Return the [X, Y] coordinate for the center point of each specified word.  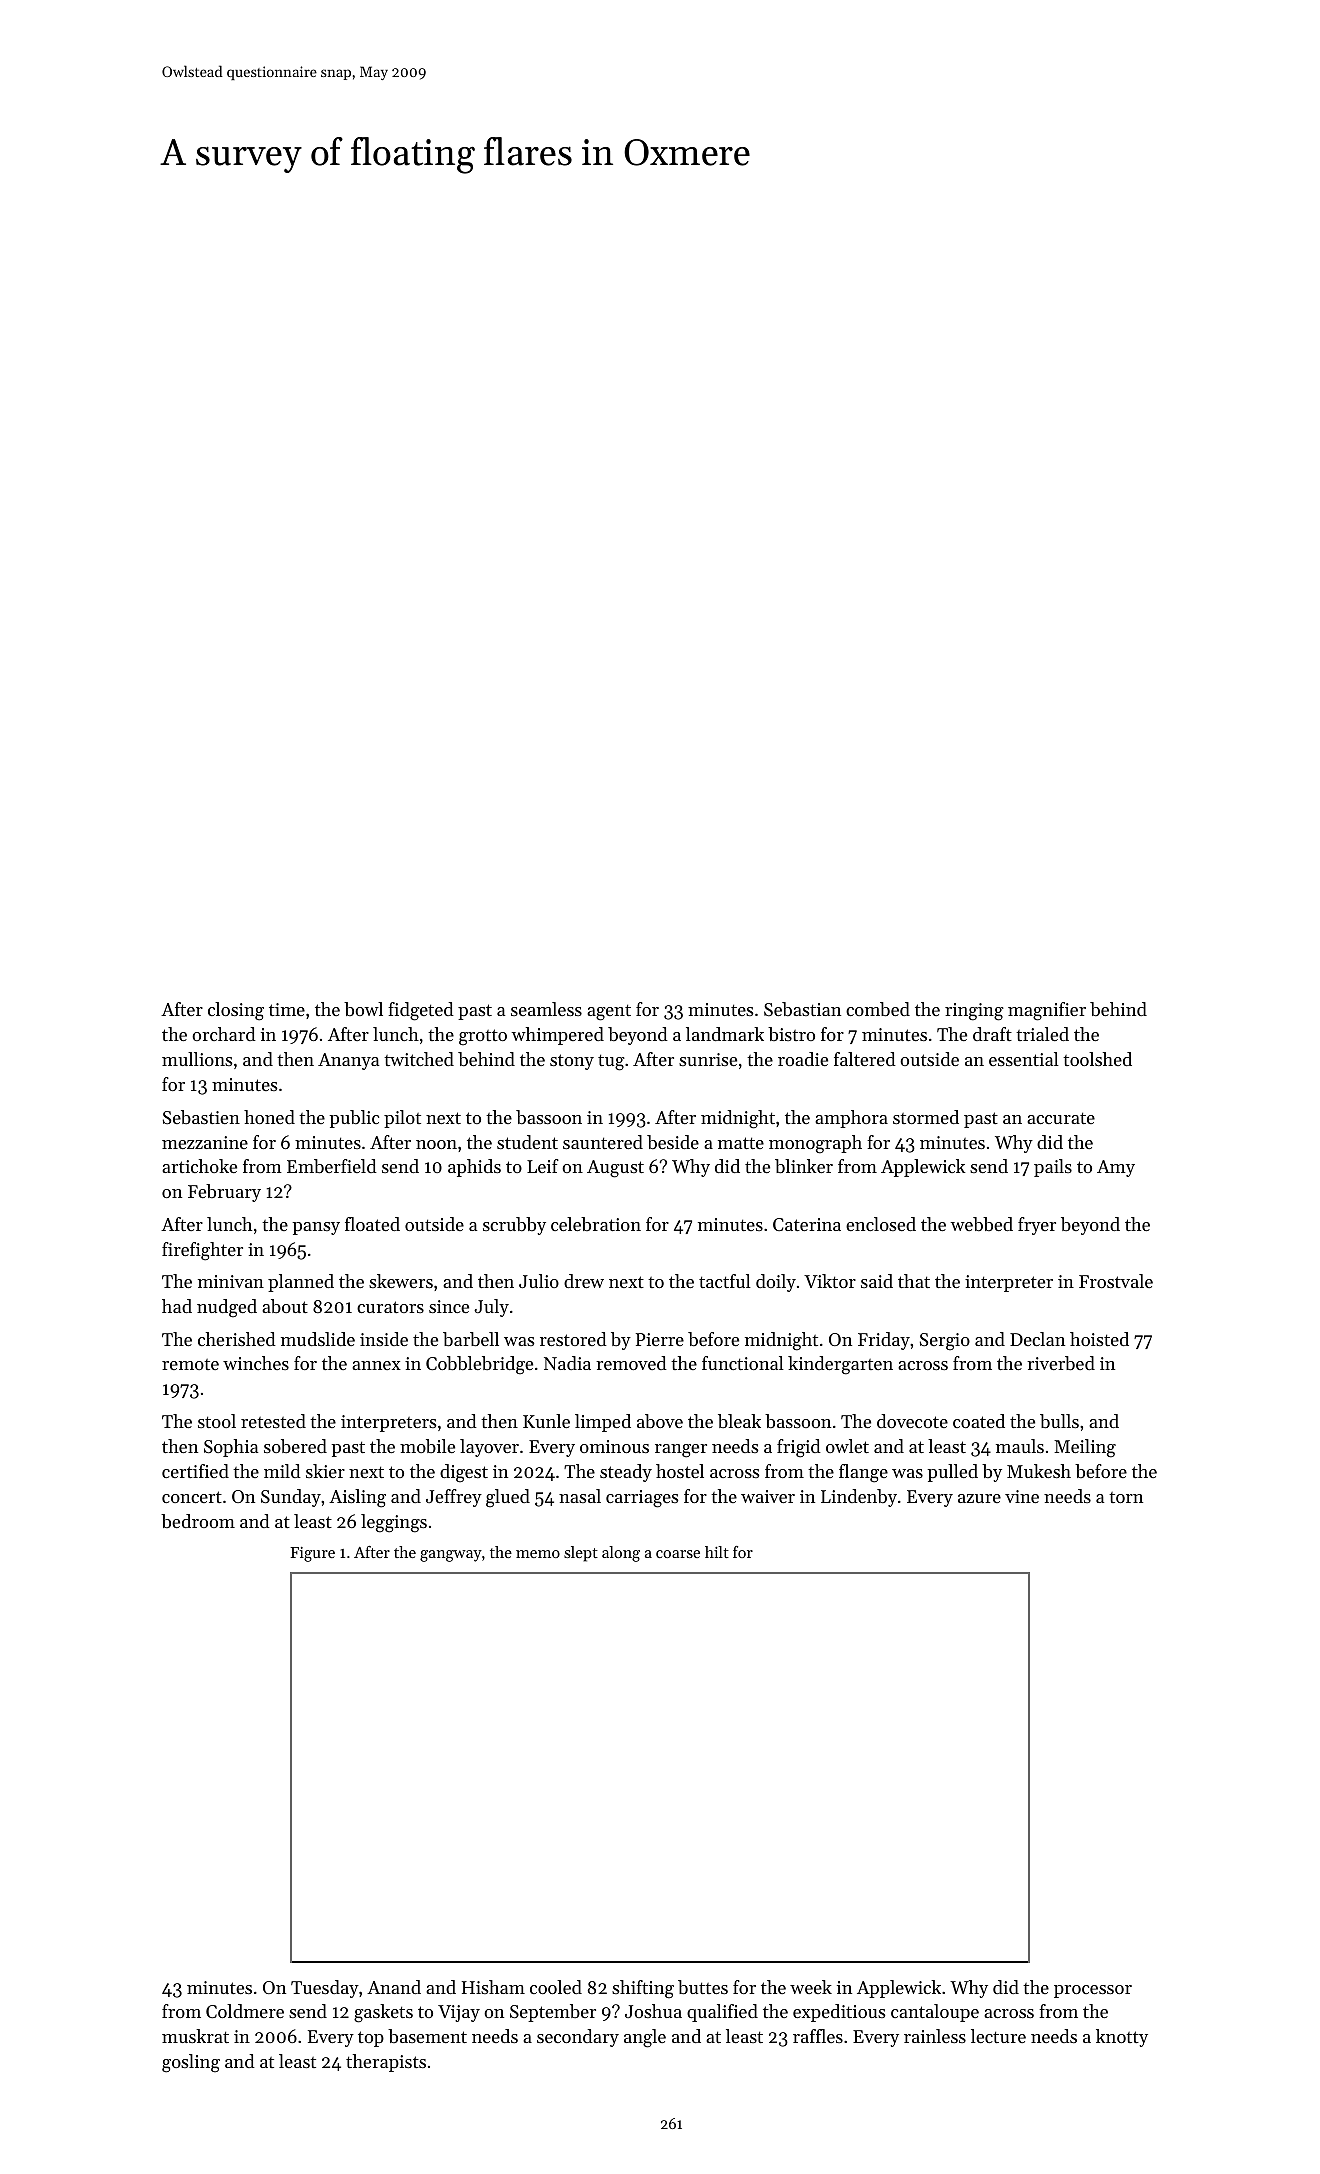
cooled [556, 1987]
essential [1024, 1059]
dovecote [912, 1421]
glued [508, 1498]
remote [190, 1364]
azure [979, 1498]
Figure [312, 1554]
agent [609, 1012]
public [354, 1119]
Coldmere [245, 2011]
